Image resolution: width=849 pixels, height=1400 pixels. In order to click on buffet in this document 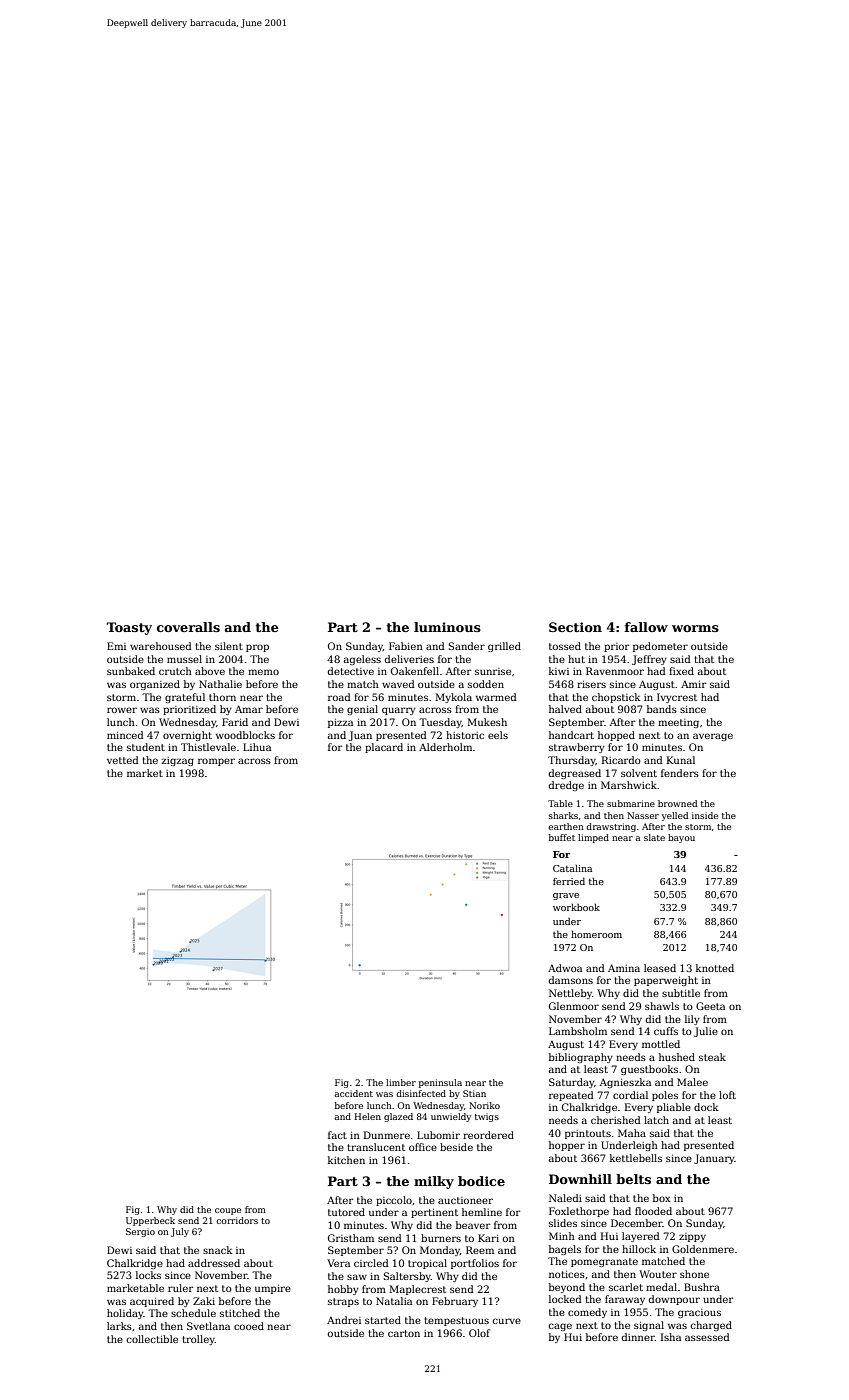, I will do `click(562, 837)`.
